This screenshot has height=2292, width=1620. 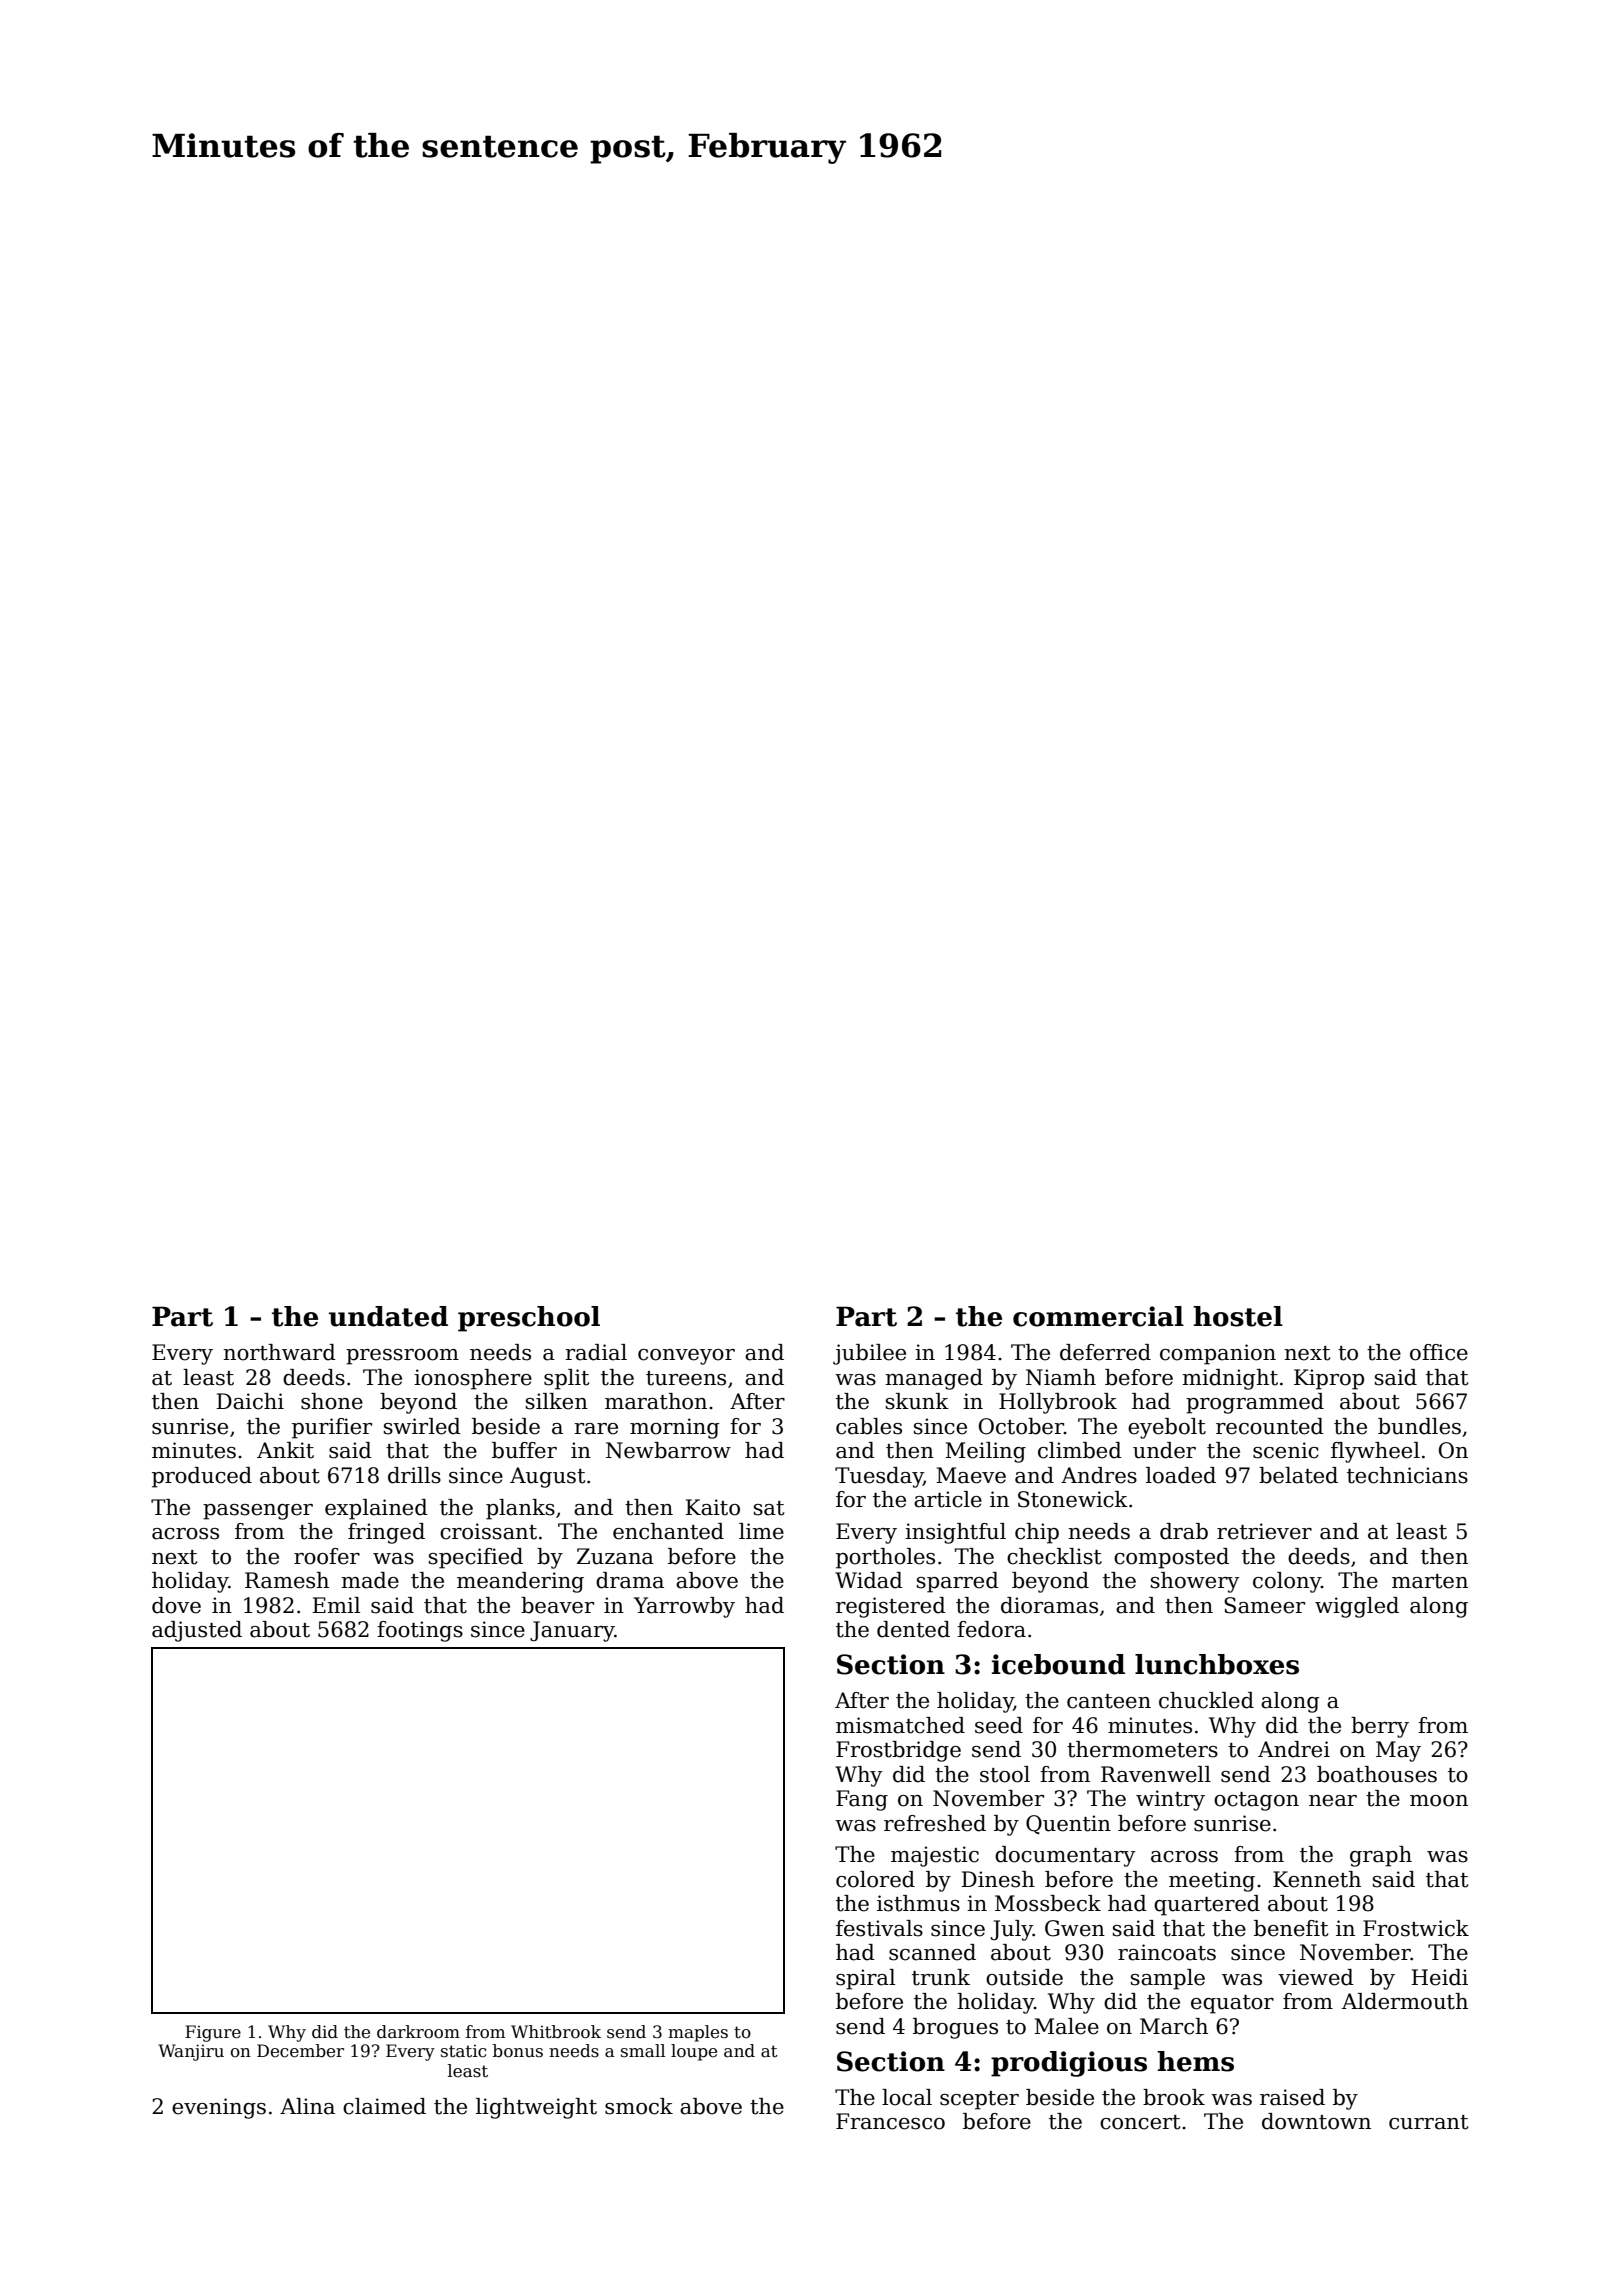 I want to click on skunk, so click(x=917, y=1401).
